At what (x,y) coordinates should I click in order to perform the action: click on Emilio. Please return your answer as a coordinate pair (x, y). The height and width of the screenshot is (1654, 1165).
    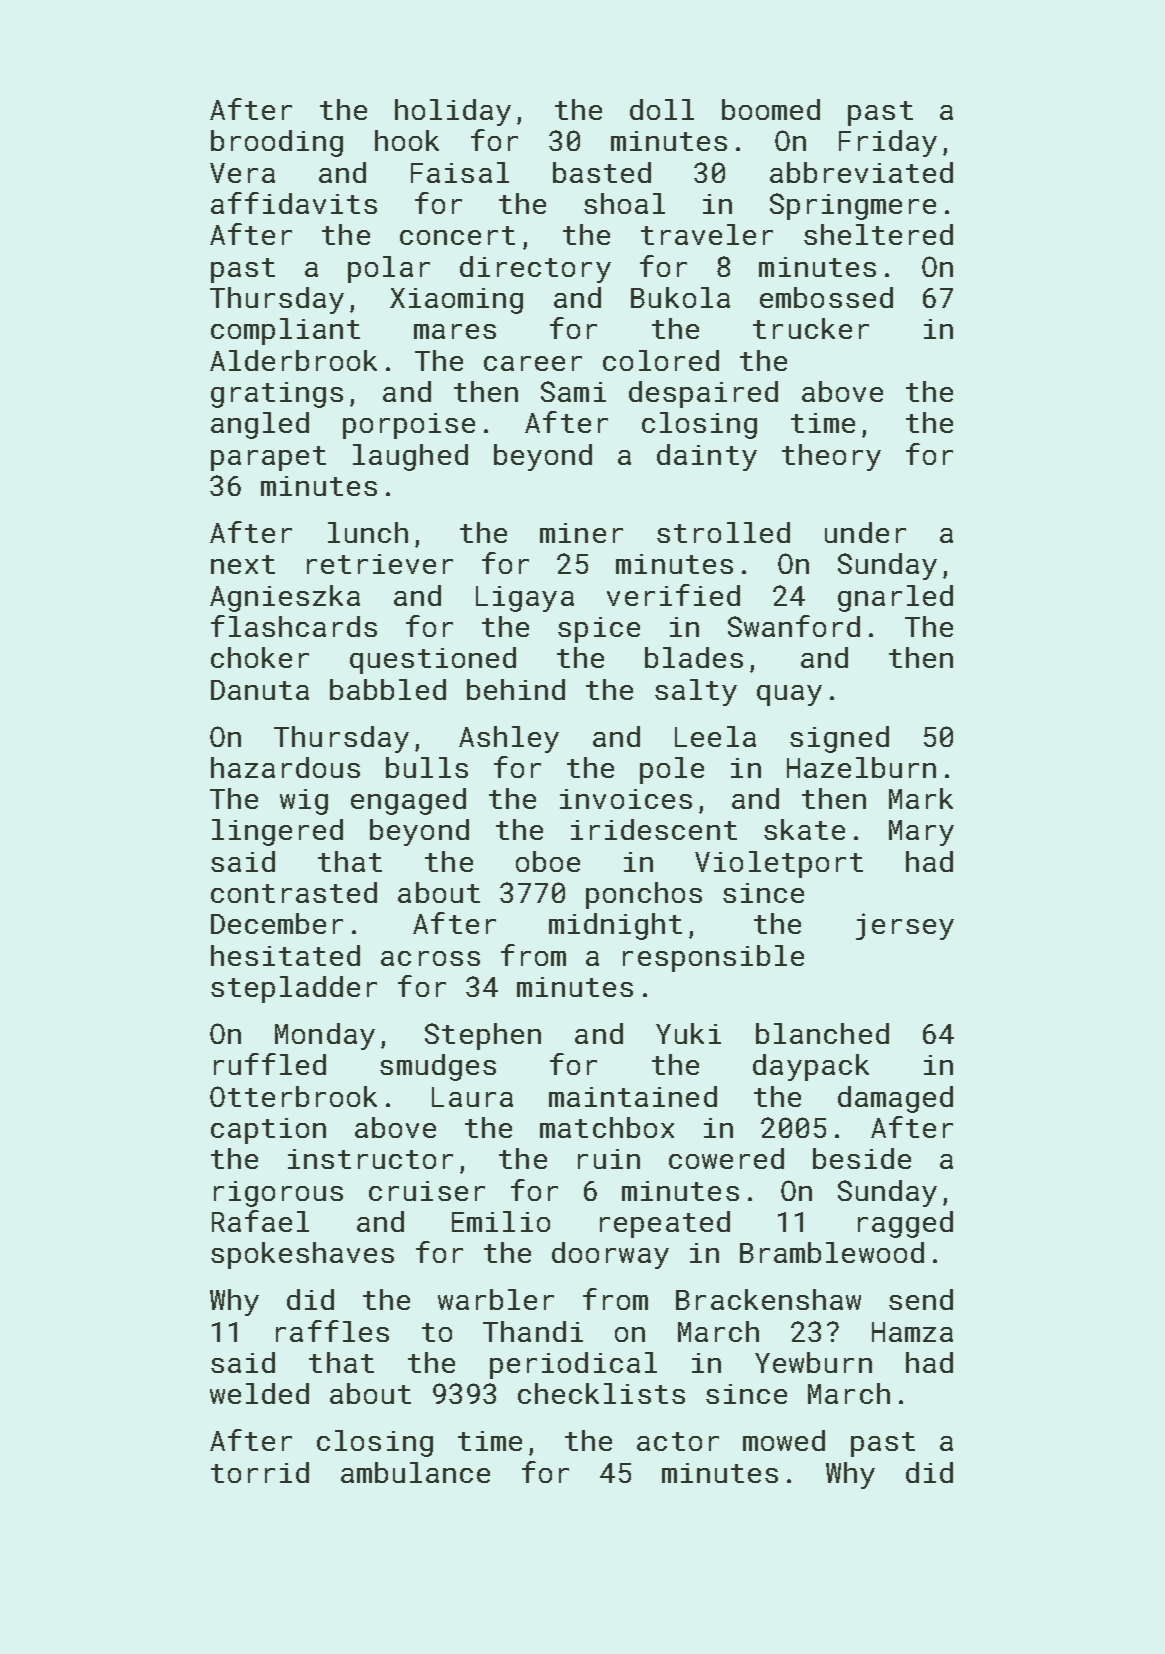
    Looking at the image, I should click on (501, 1221).
